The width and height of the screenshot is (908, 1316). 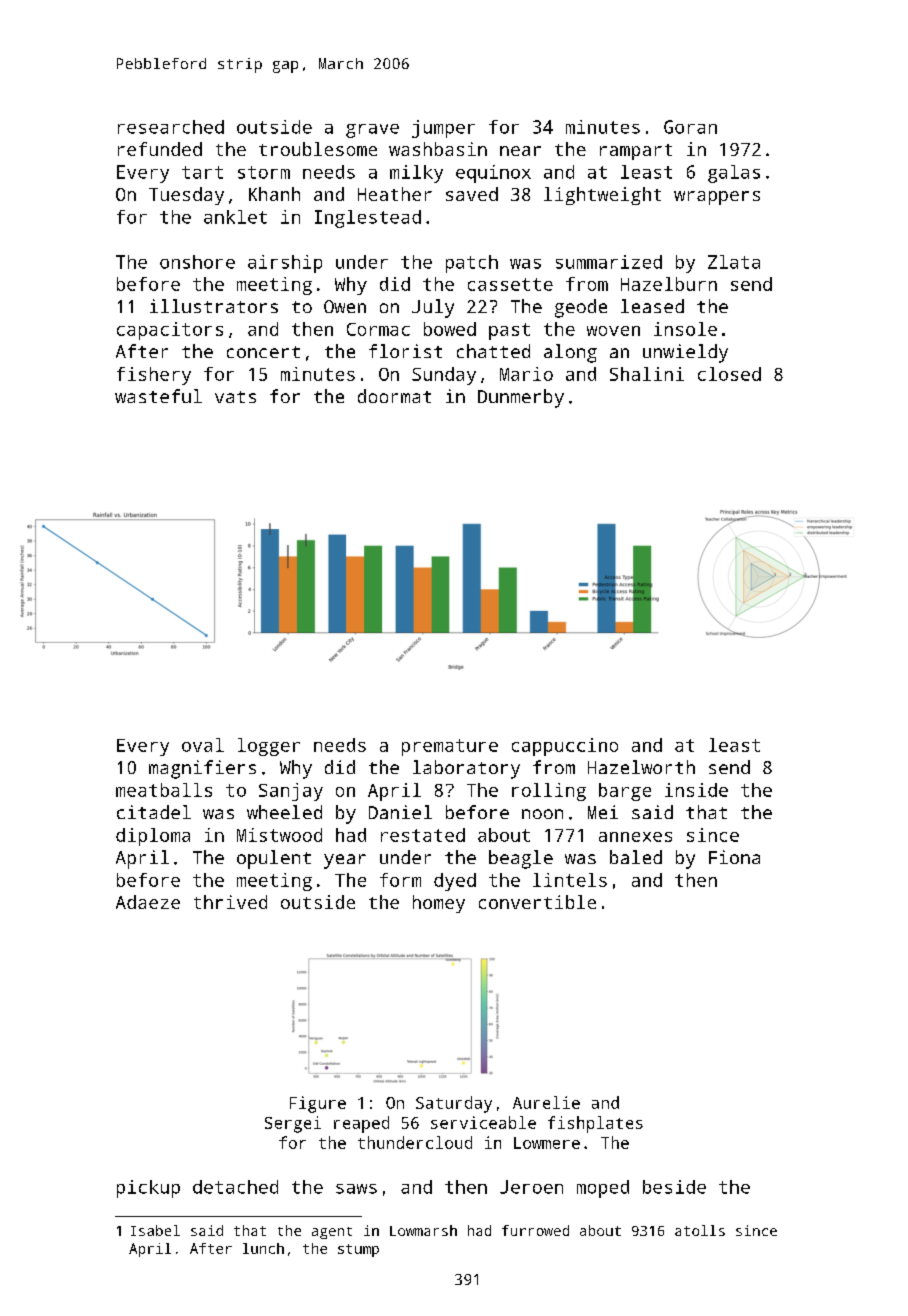 I want to click on vats, so click(x=235, y=397).
